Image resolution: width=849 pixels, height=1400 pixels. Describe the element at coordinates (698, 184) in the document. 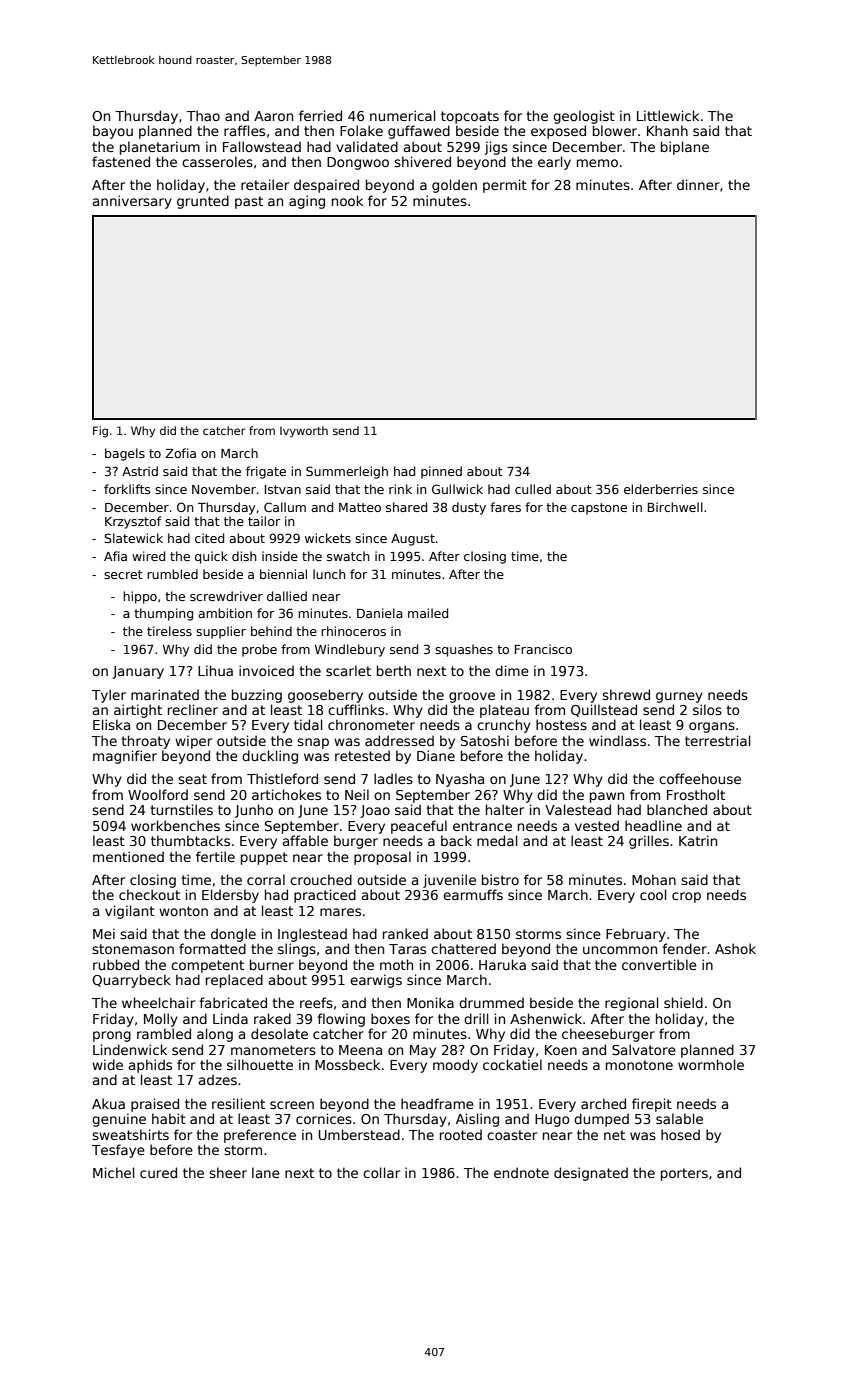

I see `dinner` at that location.
